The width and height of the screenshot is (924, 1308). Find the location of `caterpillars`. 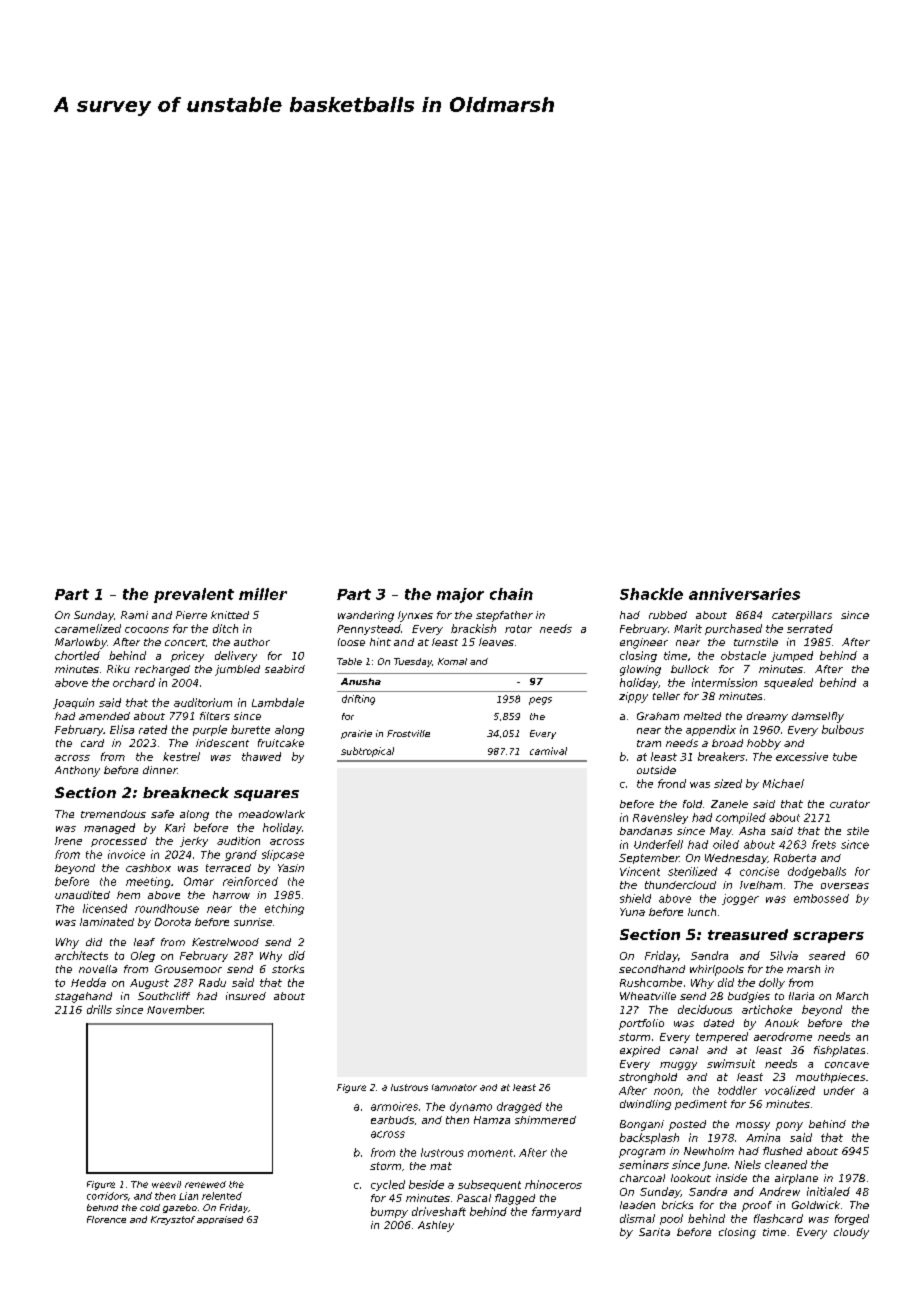

caterpillars is located at coordinates (802, 616).
